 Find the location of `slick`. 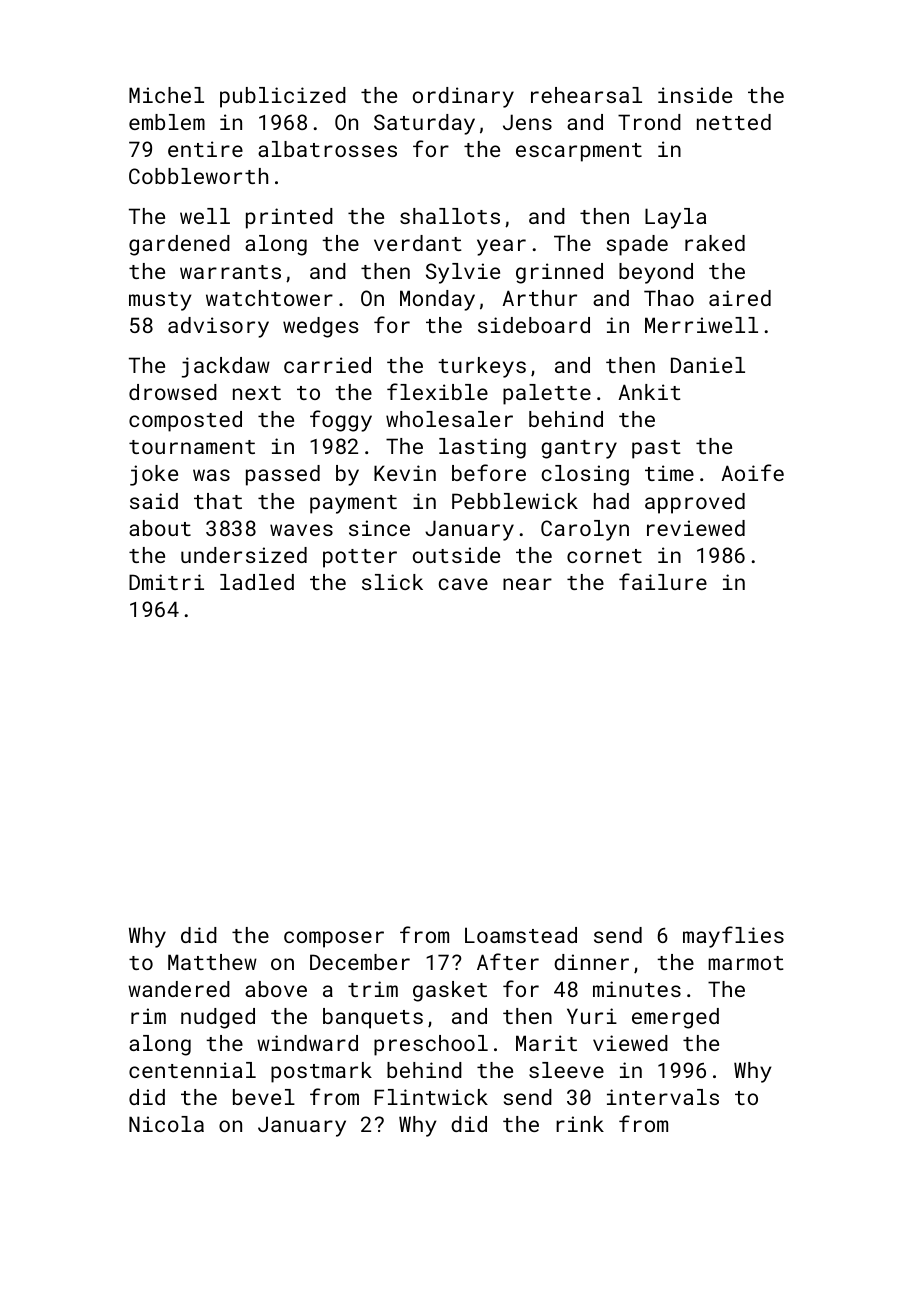

slick is located at coordinates (392, 582).
